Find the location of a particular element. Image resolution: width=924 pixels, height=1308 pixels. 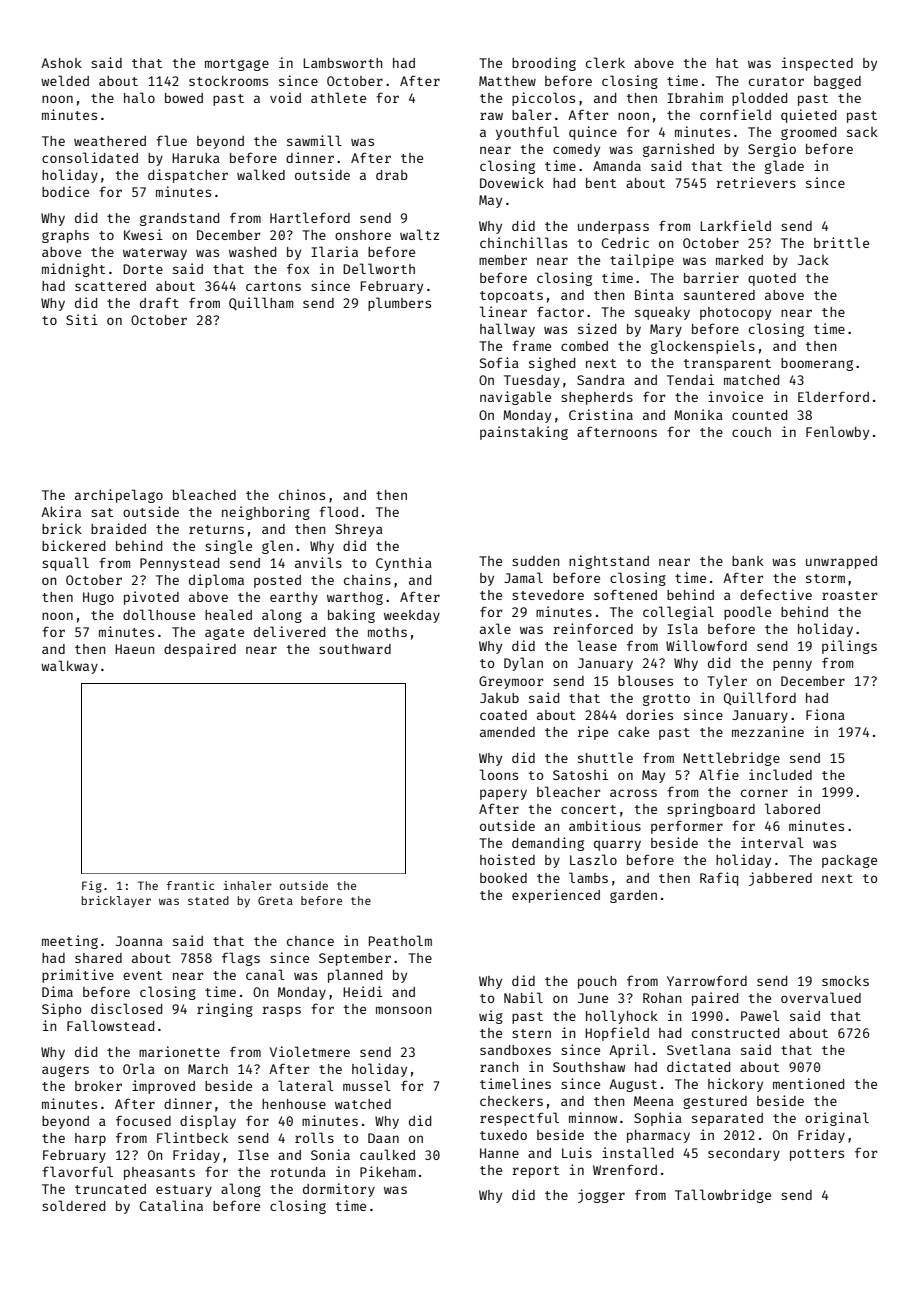

inspected is located at coordinates (817, 64).
